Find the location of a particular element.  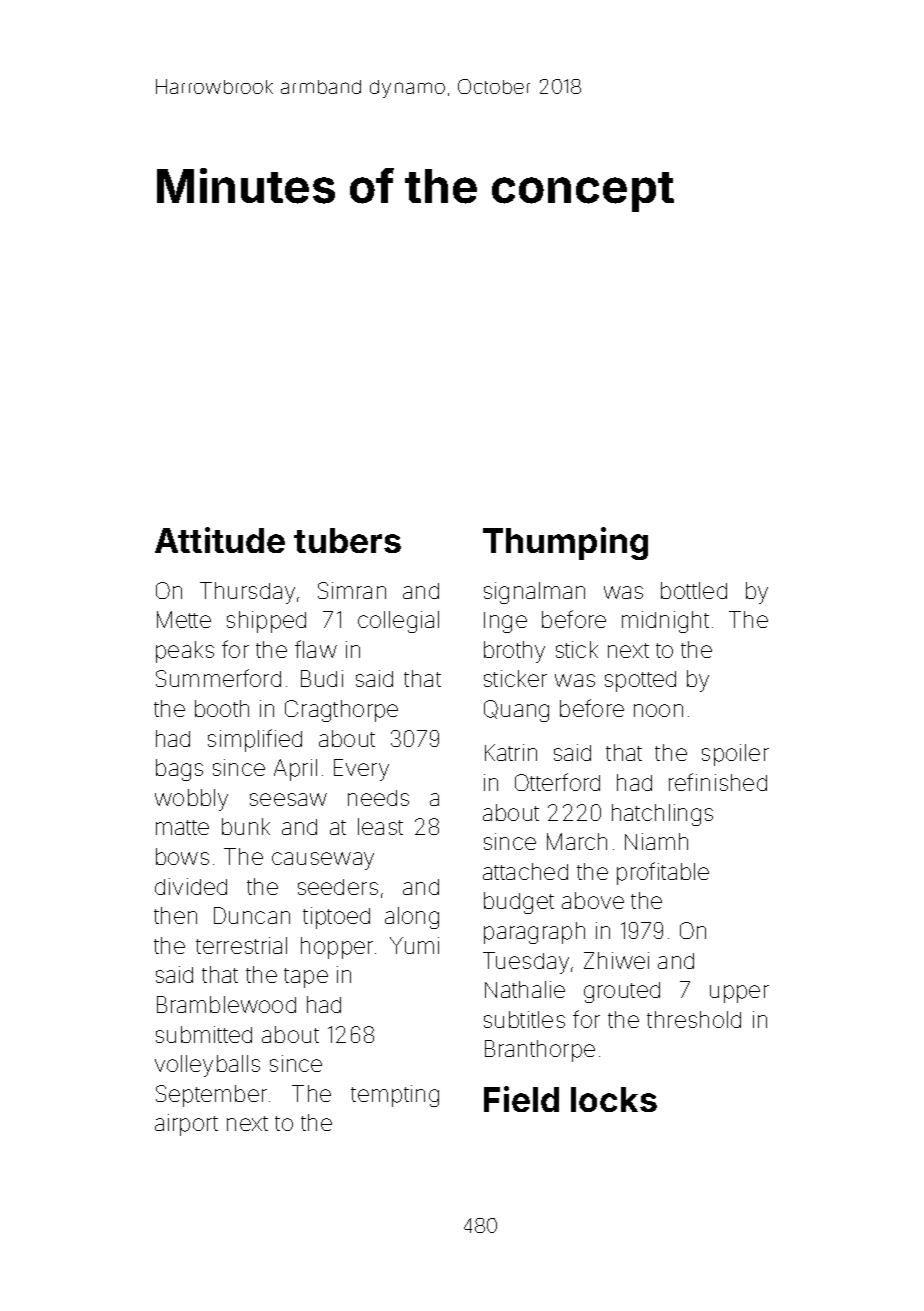

Nathalie is located at coordinates (525, 989).
